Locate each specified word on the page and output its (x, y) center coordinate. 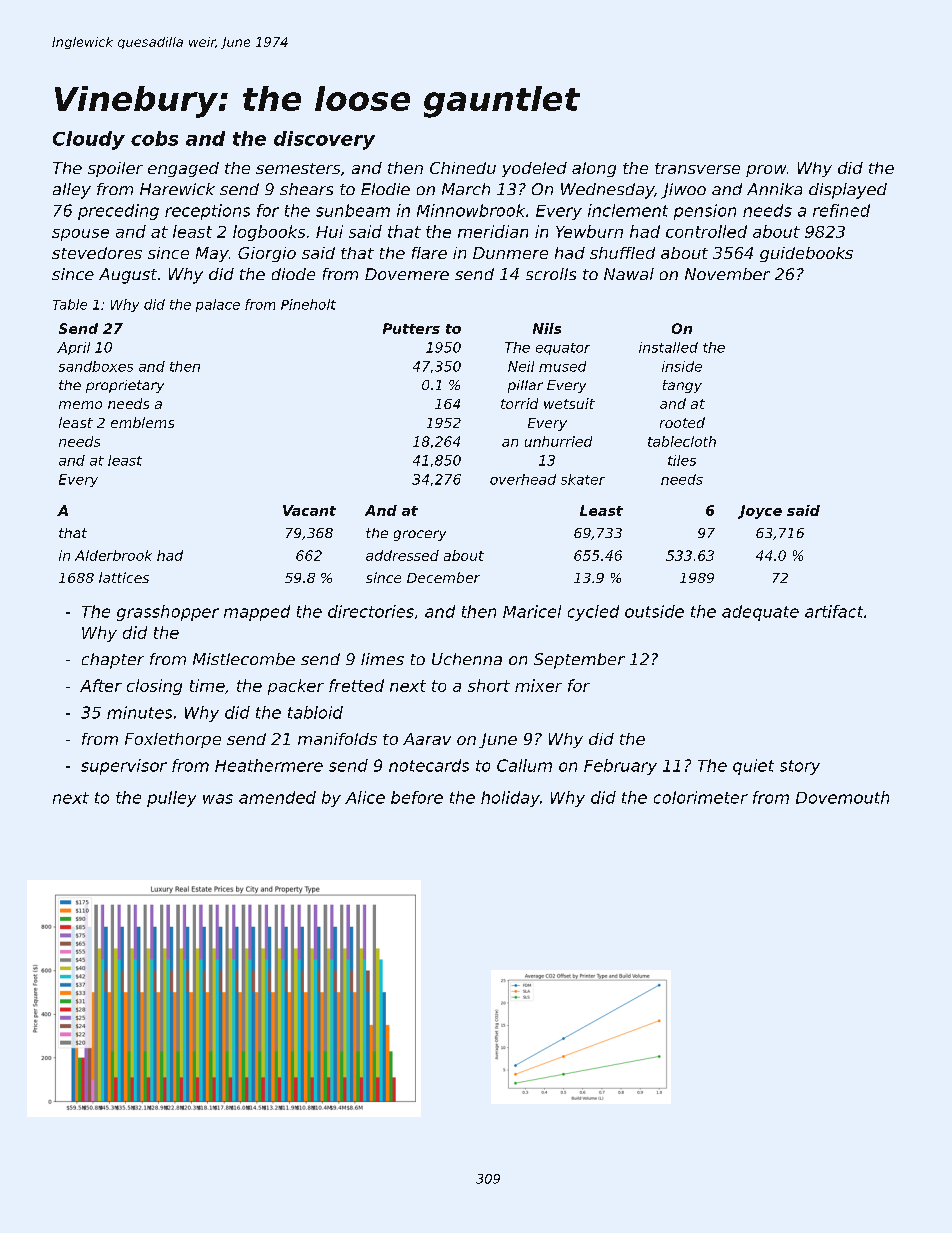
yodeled (534, 169)
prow (766, 171)
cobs (154, 138)
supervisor (124, 767)
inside (682, 366)
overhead (523, 479)
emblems (142, 422)
